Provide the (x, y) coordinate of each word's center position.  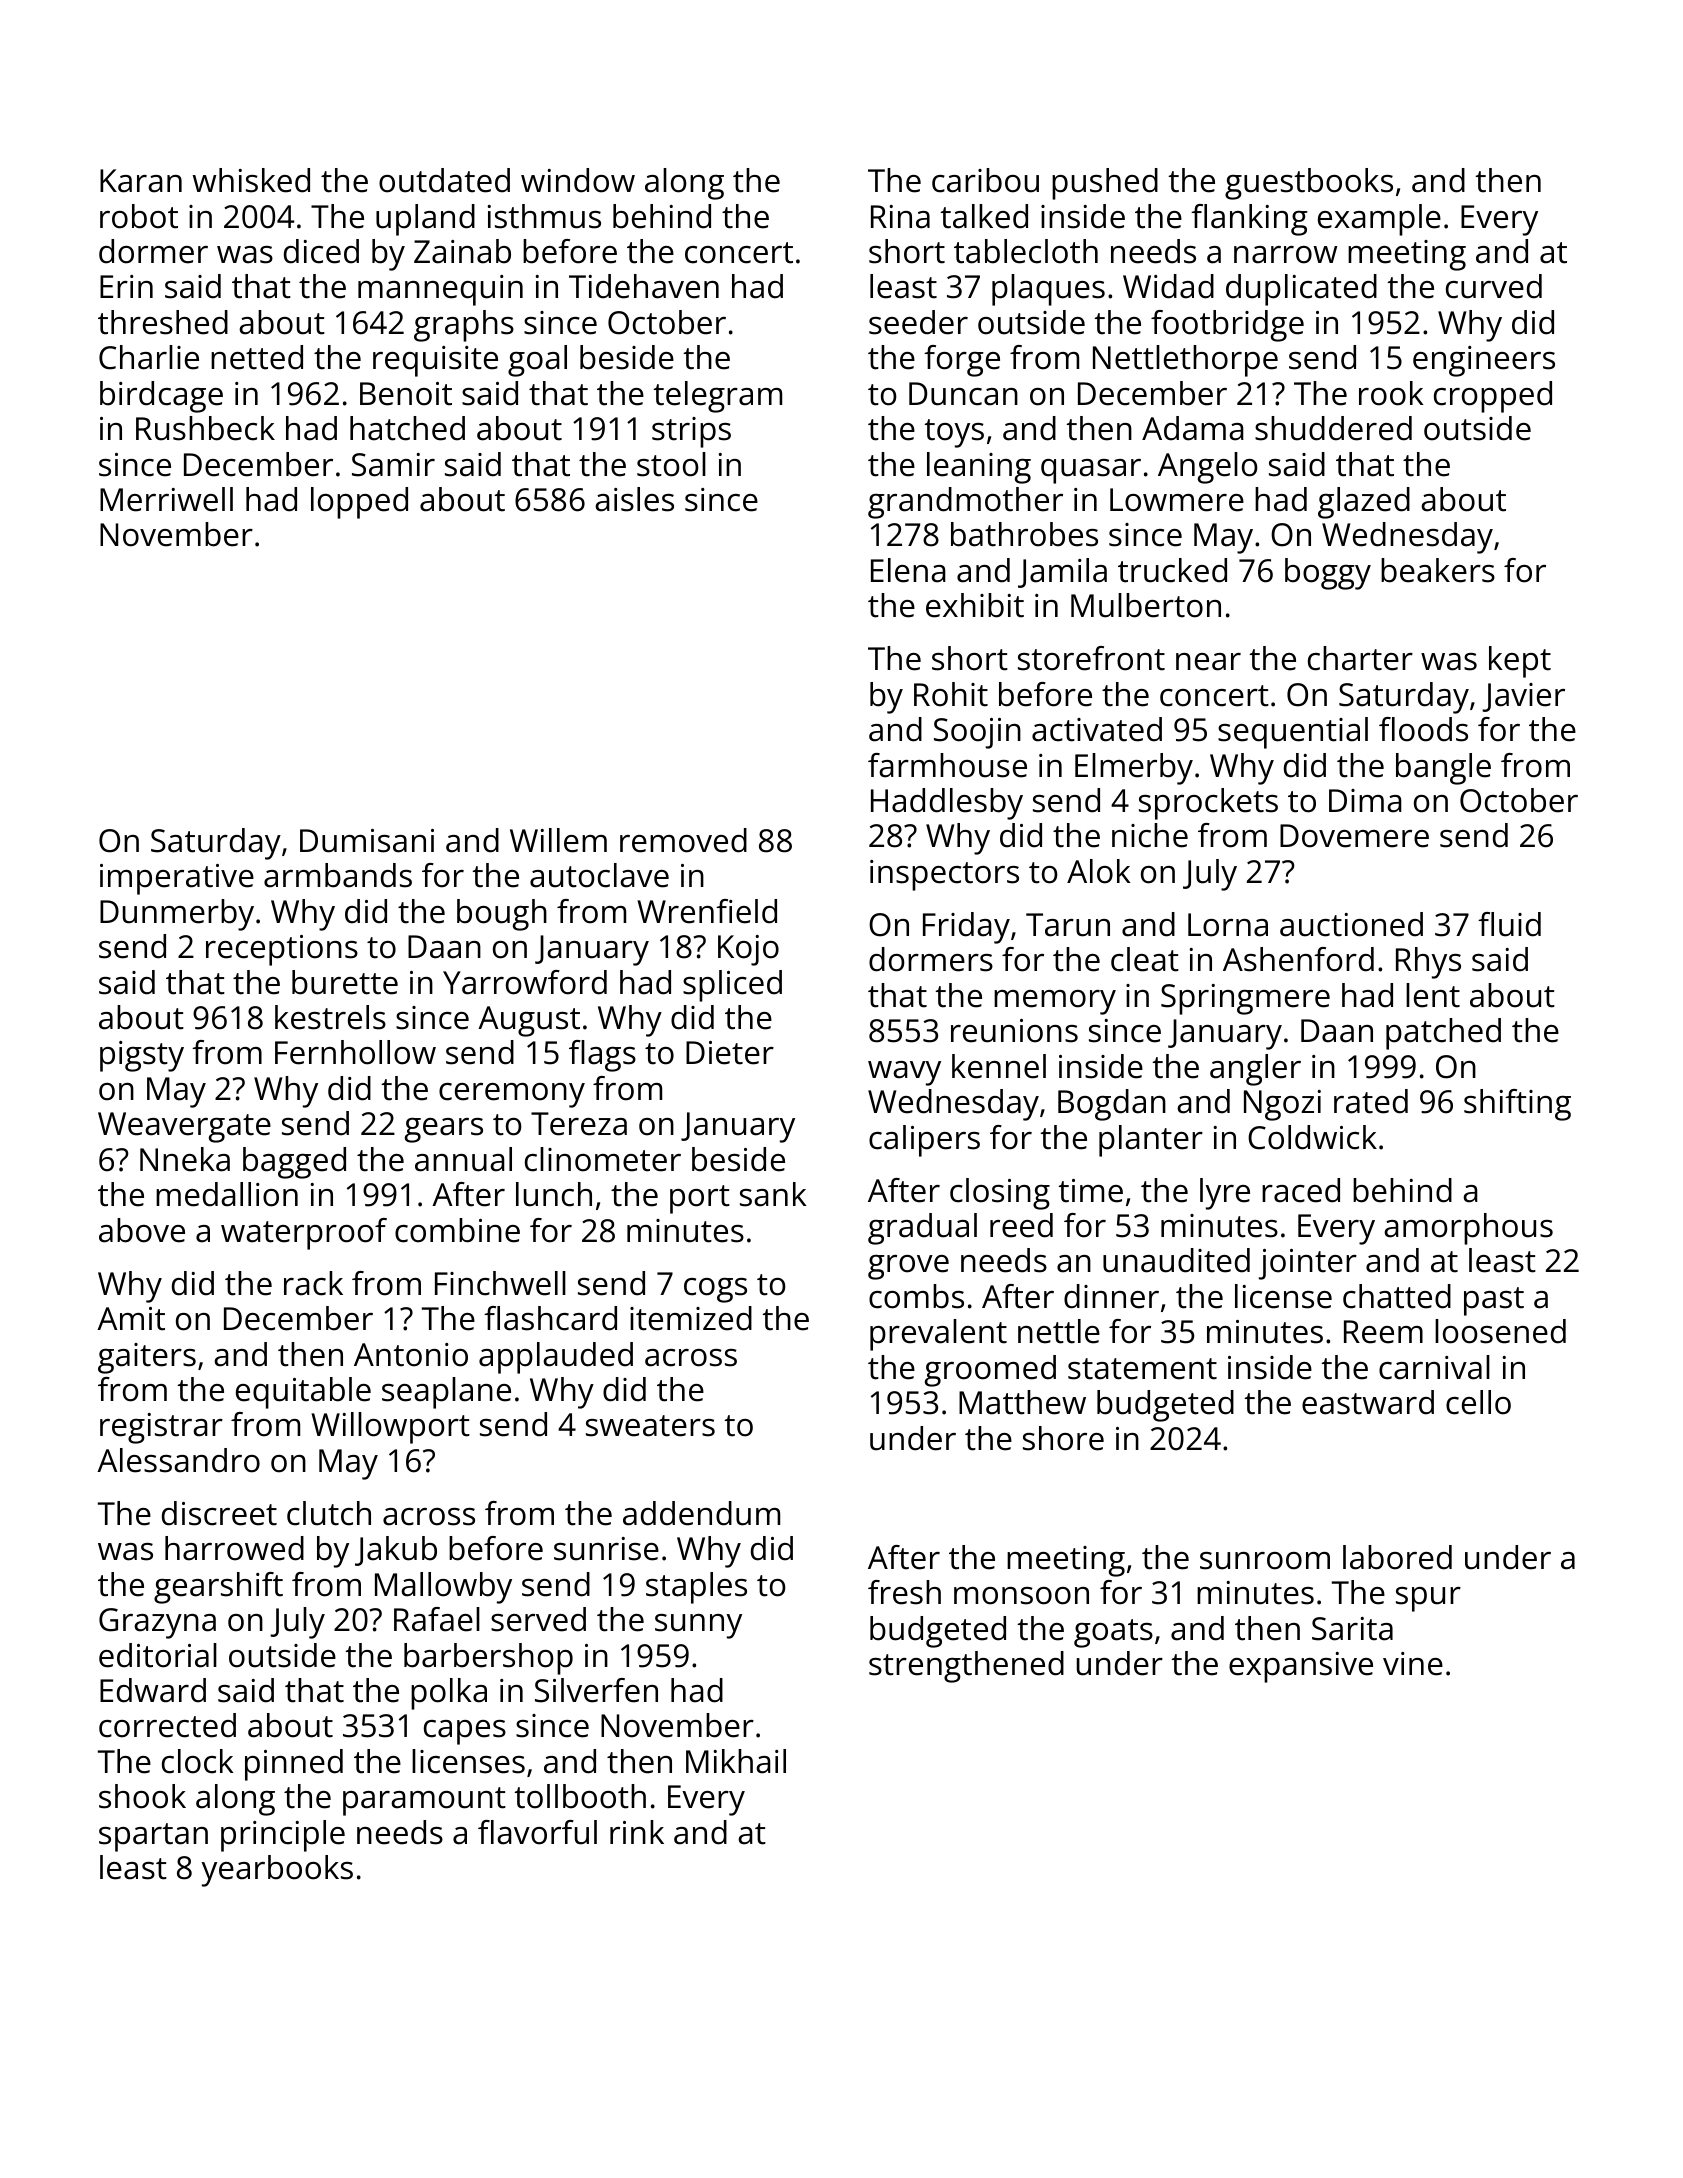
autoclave (599, 875)
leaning (979, 468)
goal (537, 361)
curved (1494, 286)
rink (637, 1832)
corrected (167, 1725)
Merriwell (166, 499)
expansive (1301, 1667)
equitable (303, 1393)
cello (1478, 1402)
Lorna (1228, 925)
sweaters (650, 1426)
